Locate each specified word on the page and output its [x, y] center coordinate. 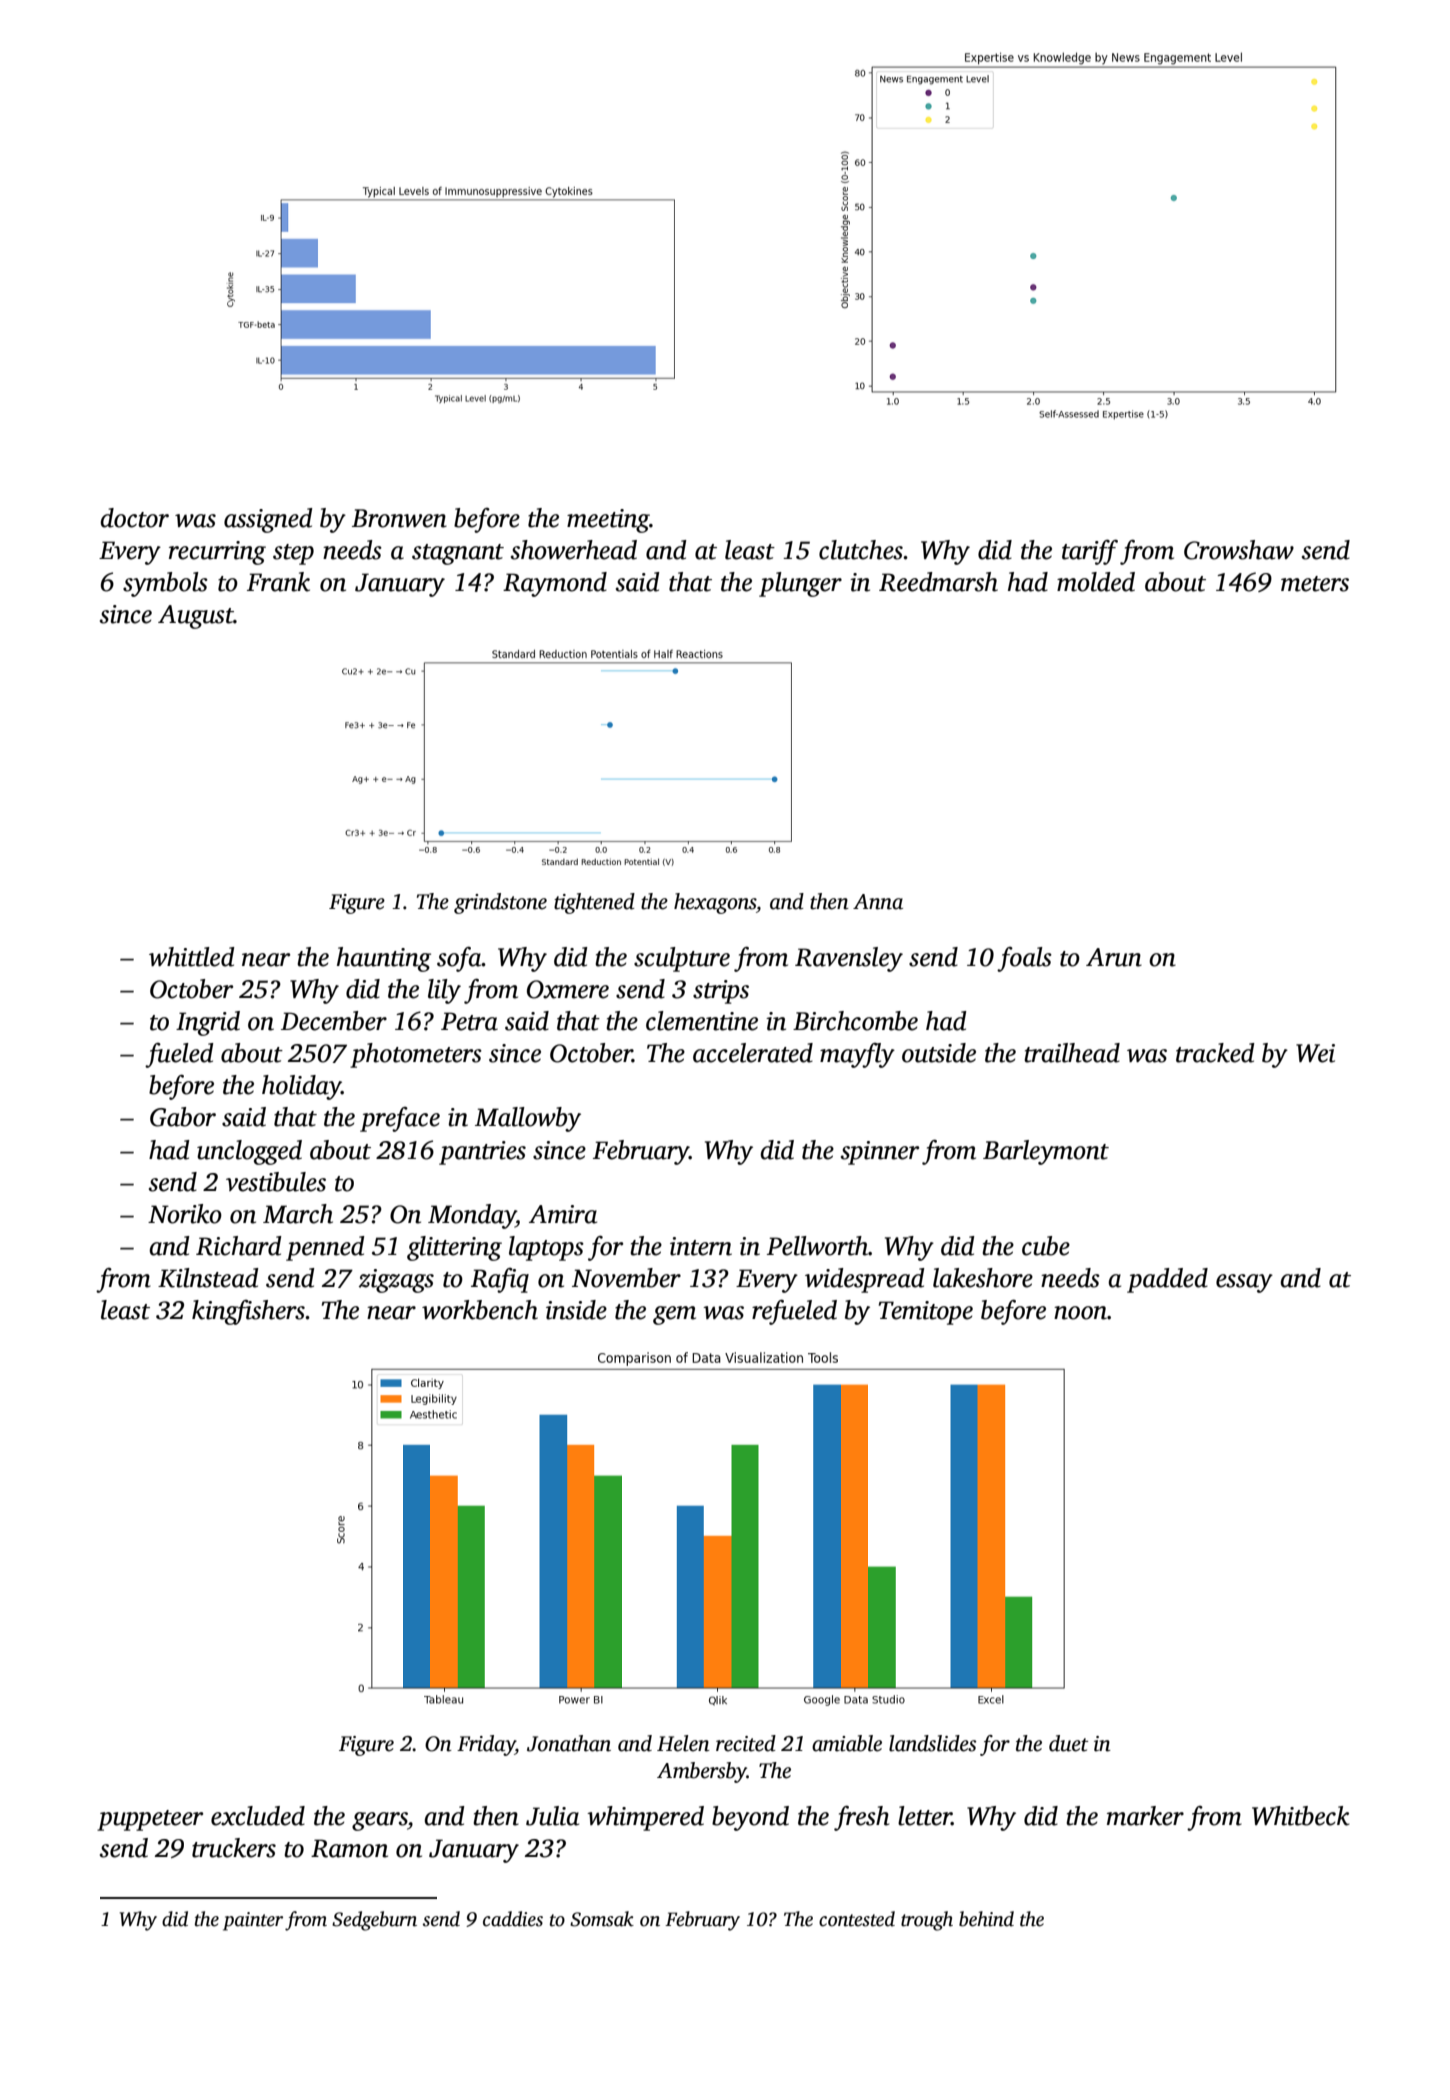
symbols [165, 584]
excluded [258, 1816]
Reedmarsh [938, 582]
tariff [1090, 552]
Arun [1114, 957]
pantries [482, 1153]
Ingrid [208, 1023]
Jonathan [569, 1743]
